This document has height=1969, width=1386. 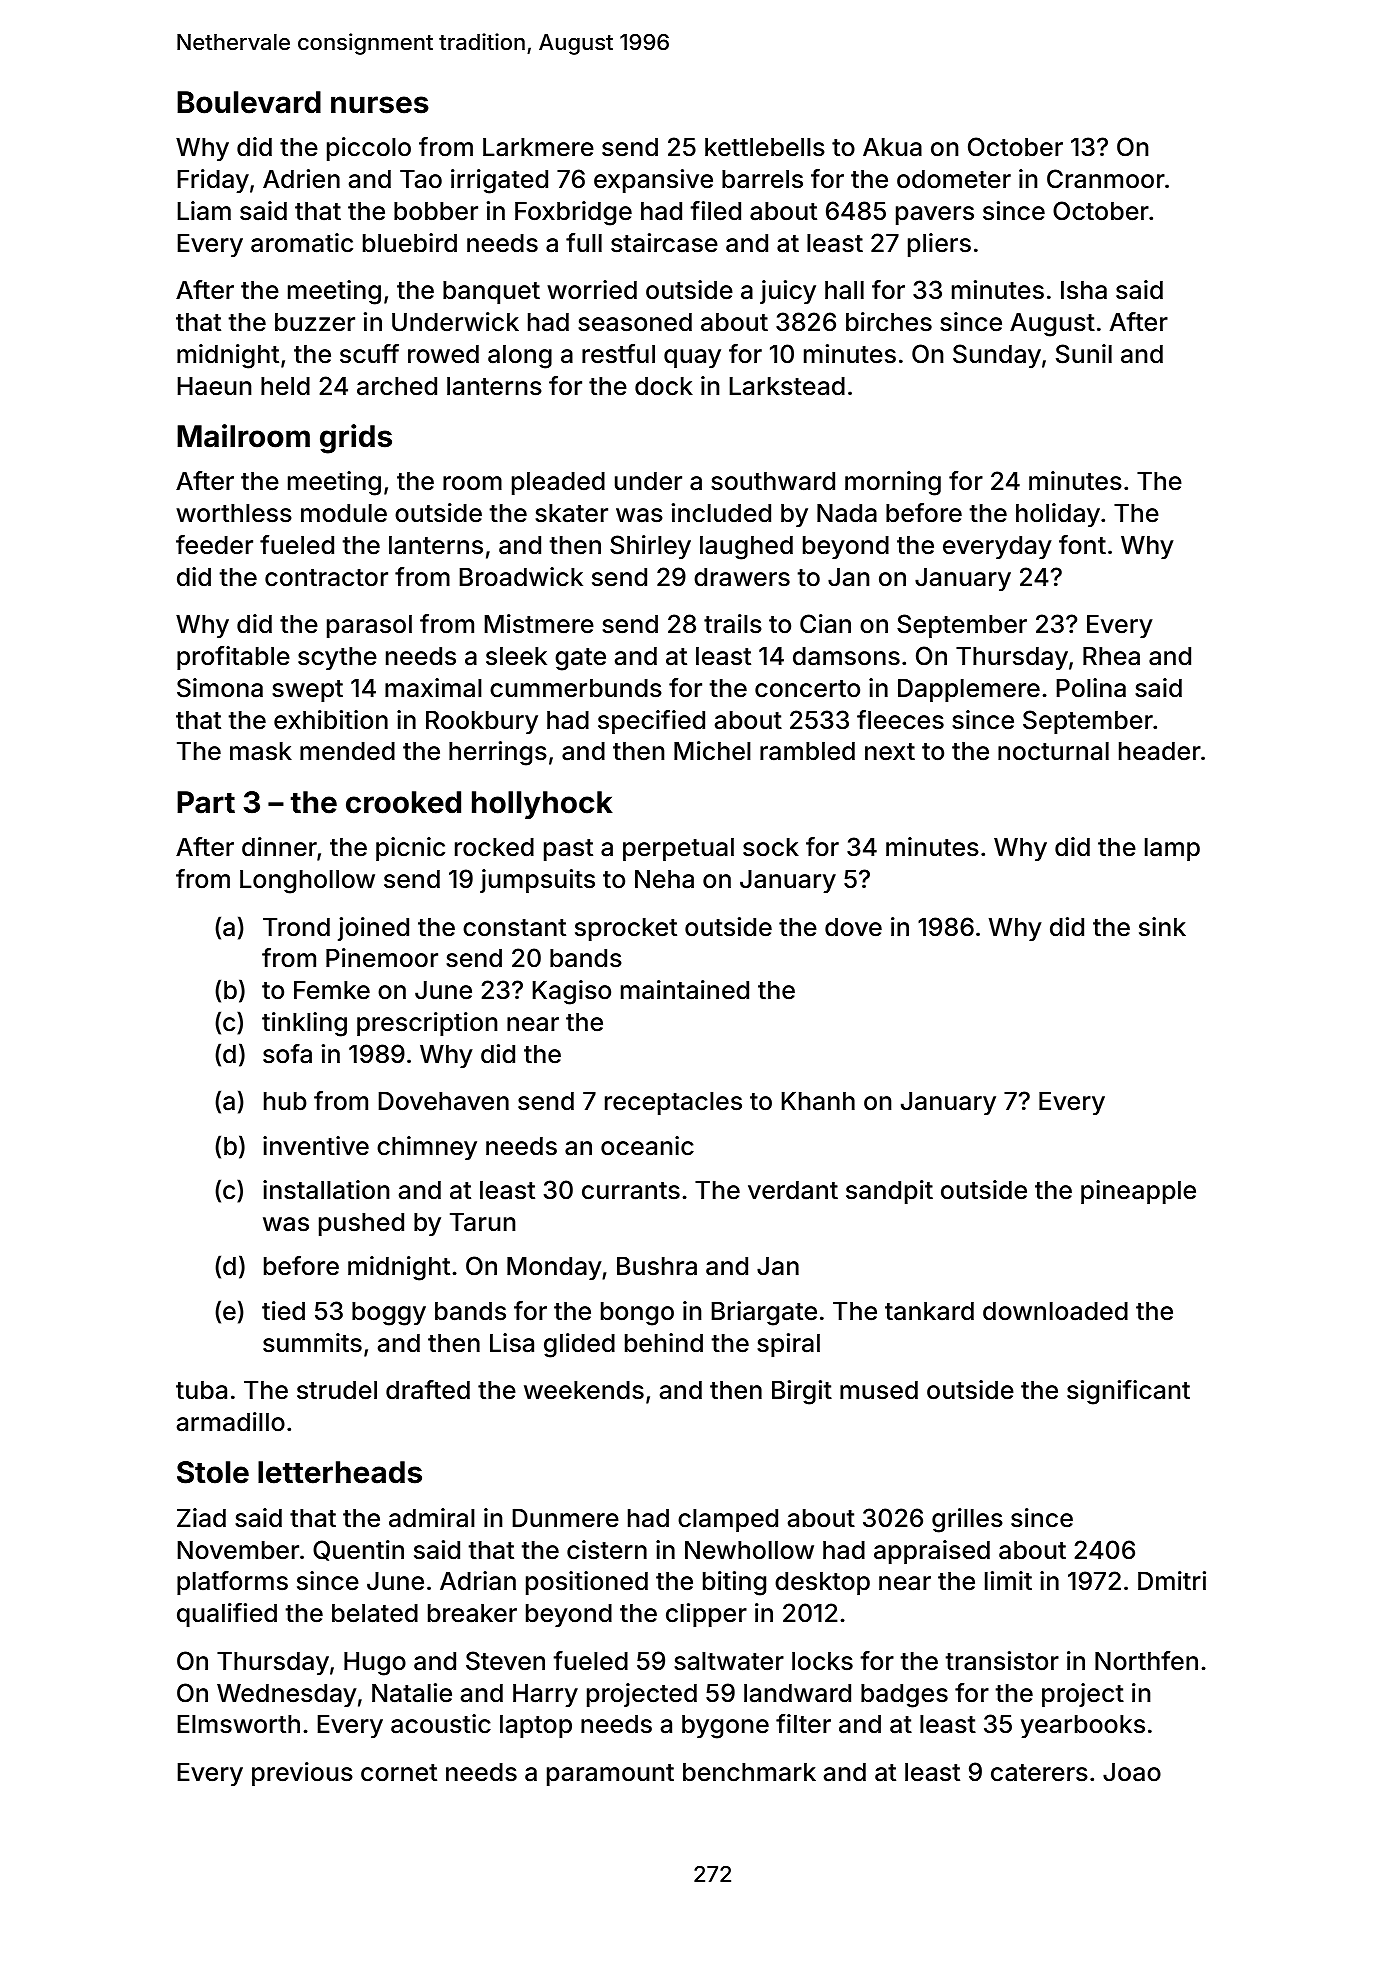 I want to click on Akua, so click(x=892, y=147).
